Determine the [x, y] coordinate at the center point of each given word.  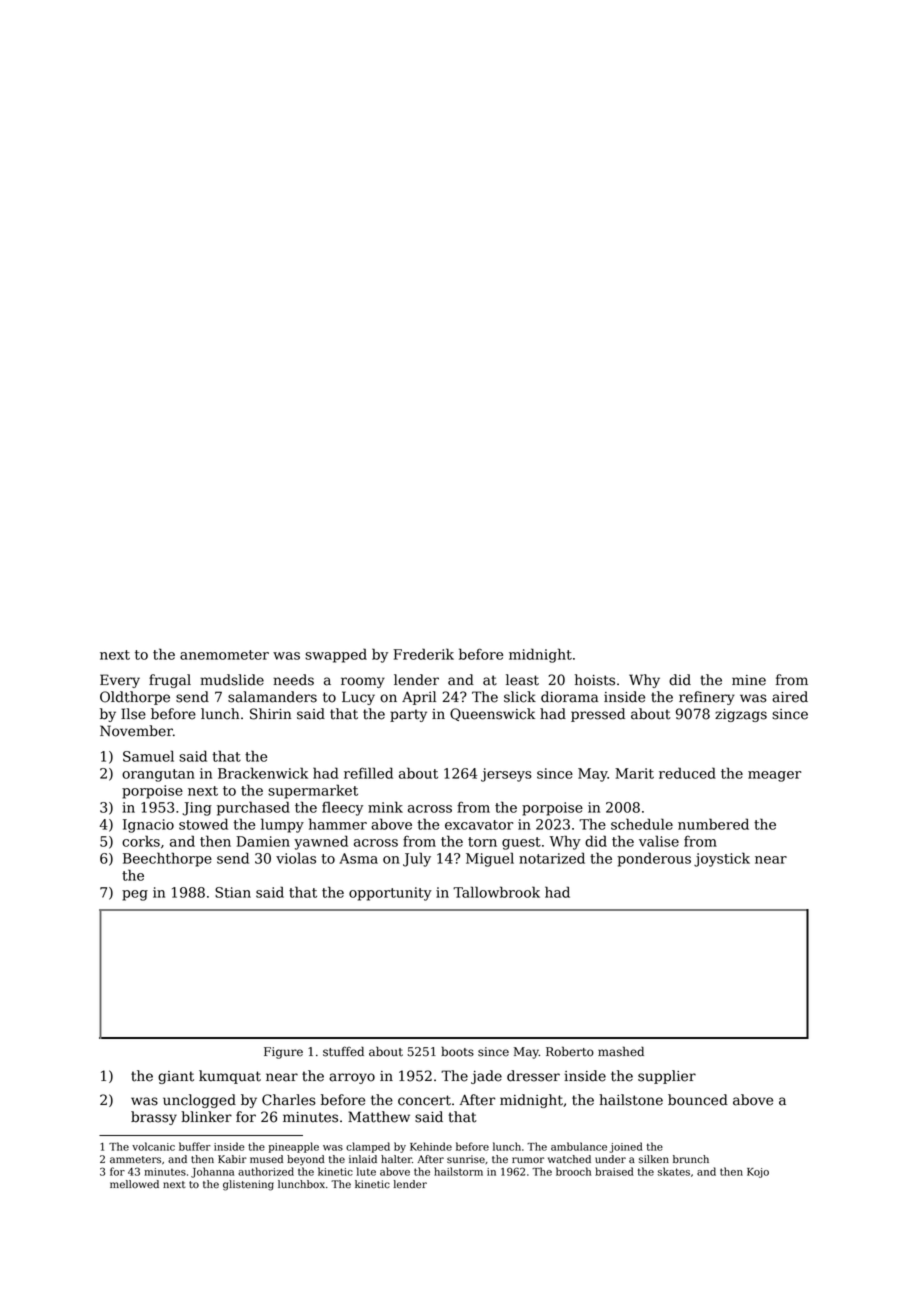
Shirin [270, 714]
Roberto [570, 1051]
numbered [713, 824]
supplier [667, 1077]
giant [176, 1077]
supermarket [313, 791]
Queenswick [492, 714]
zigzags [741, 715]
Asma [358, 858]
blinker [206, 1117]
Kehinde [431, 1146]
